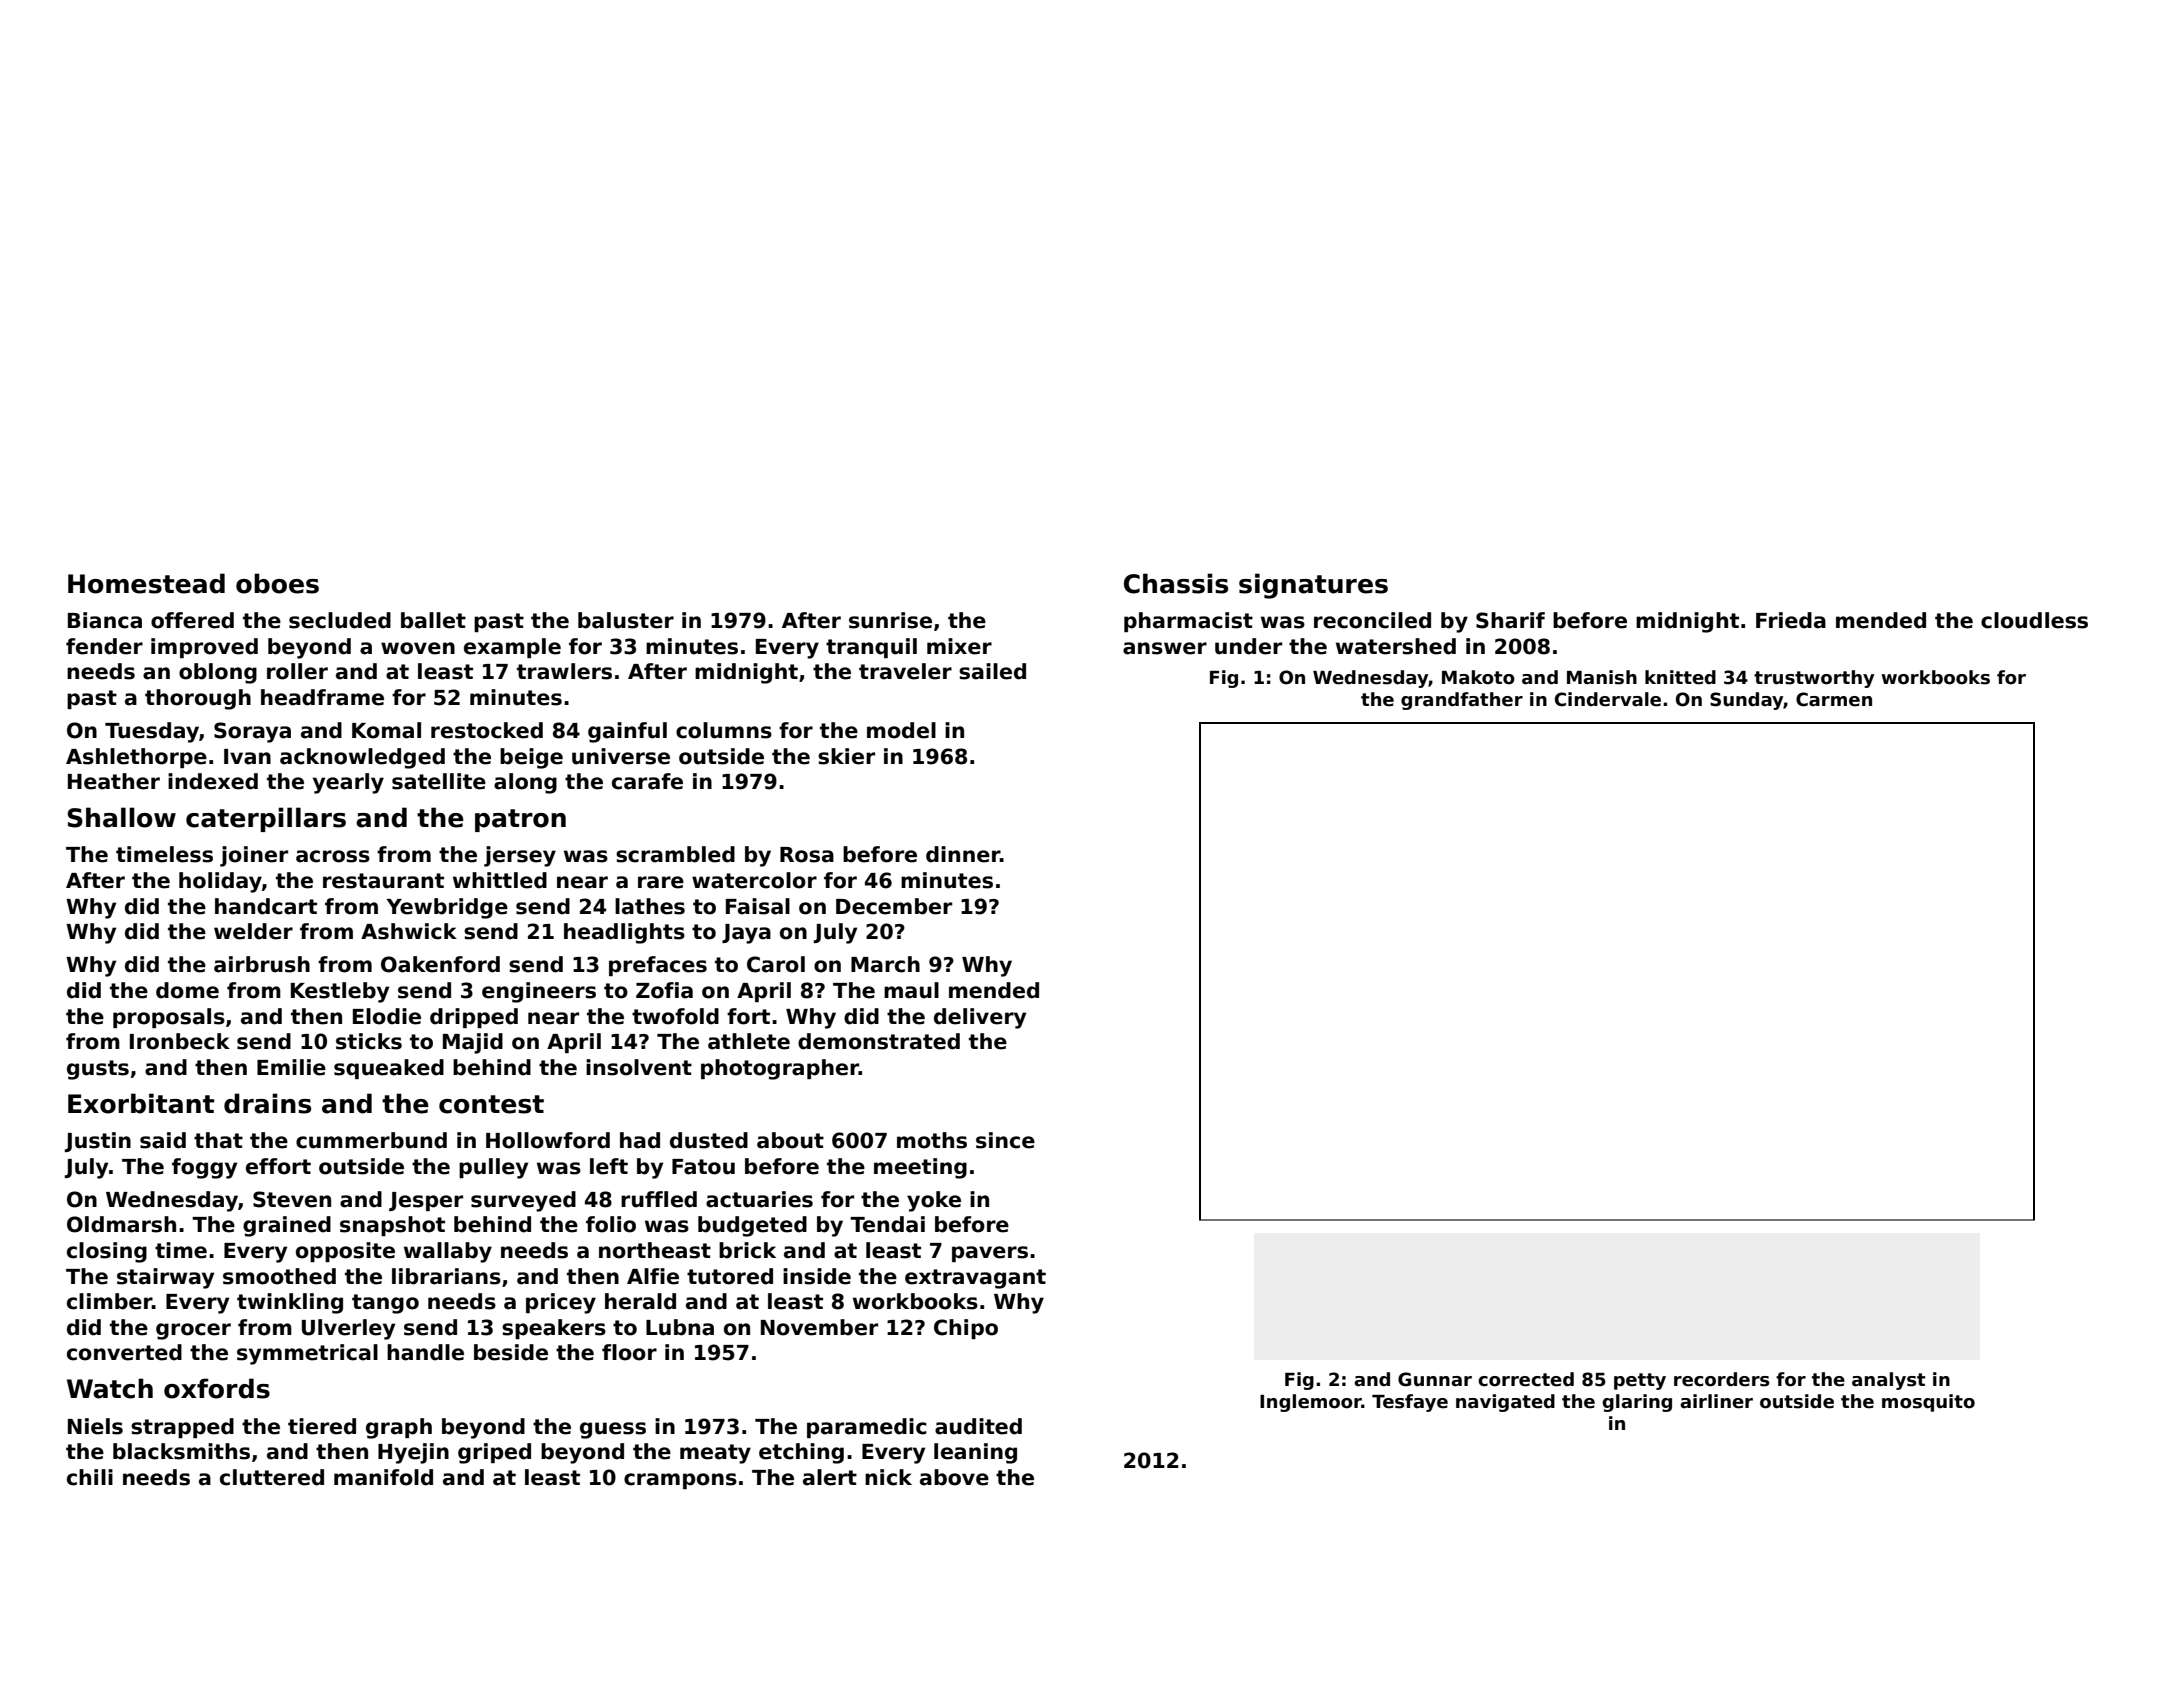 This page has width=2178, height=1683. Describe the element at coordinates (98, 1070) in the page. I see `gusts` at that location.
